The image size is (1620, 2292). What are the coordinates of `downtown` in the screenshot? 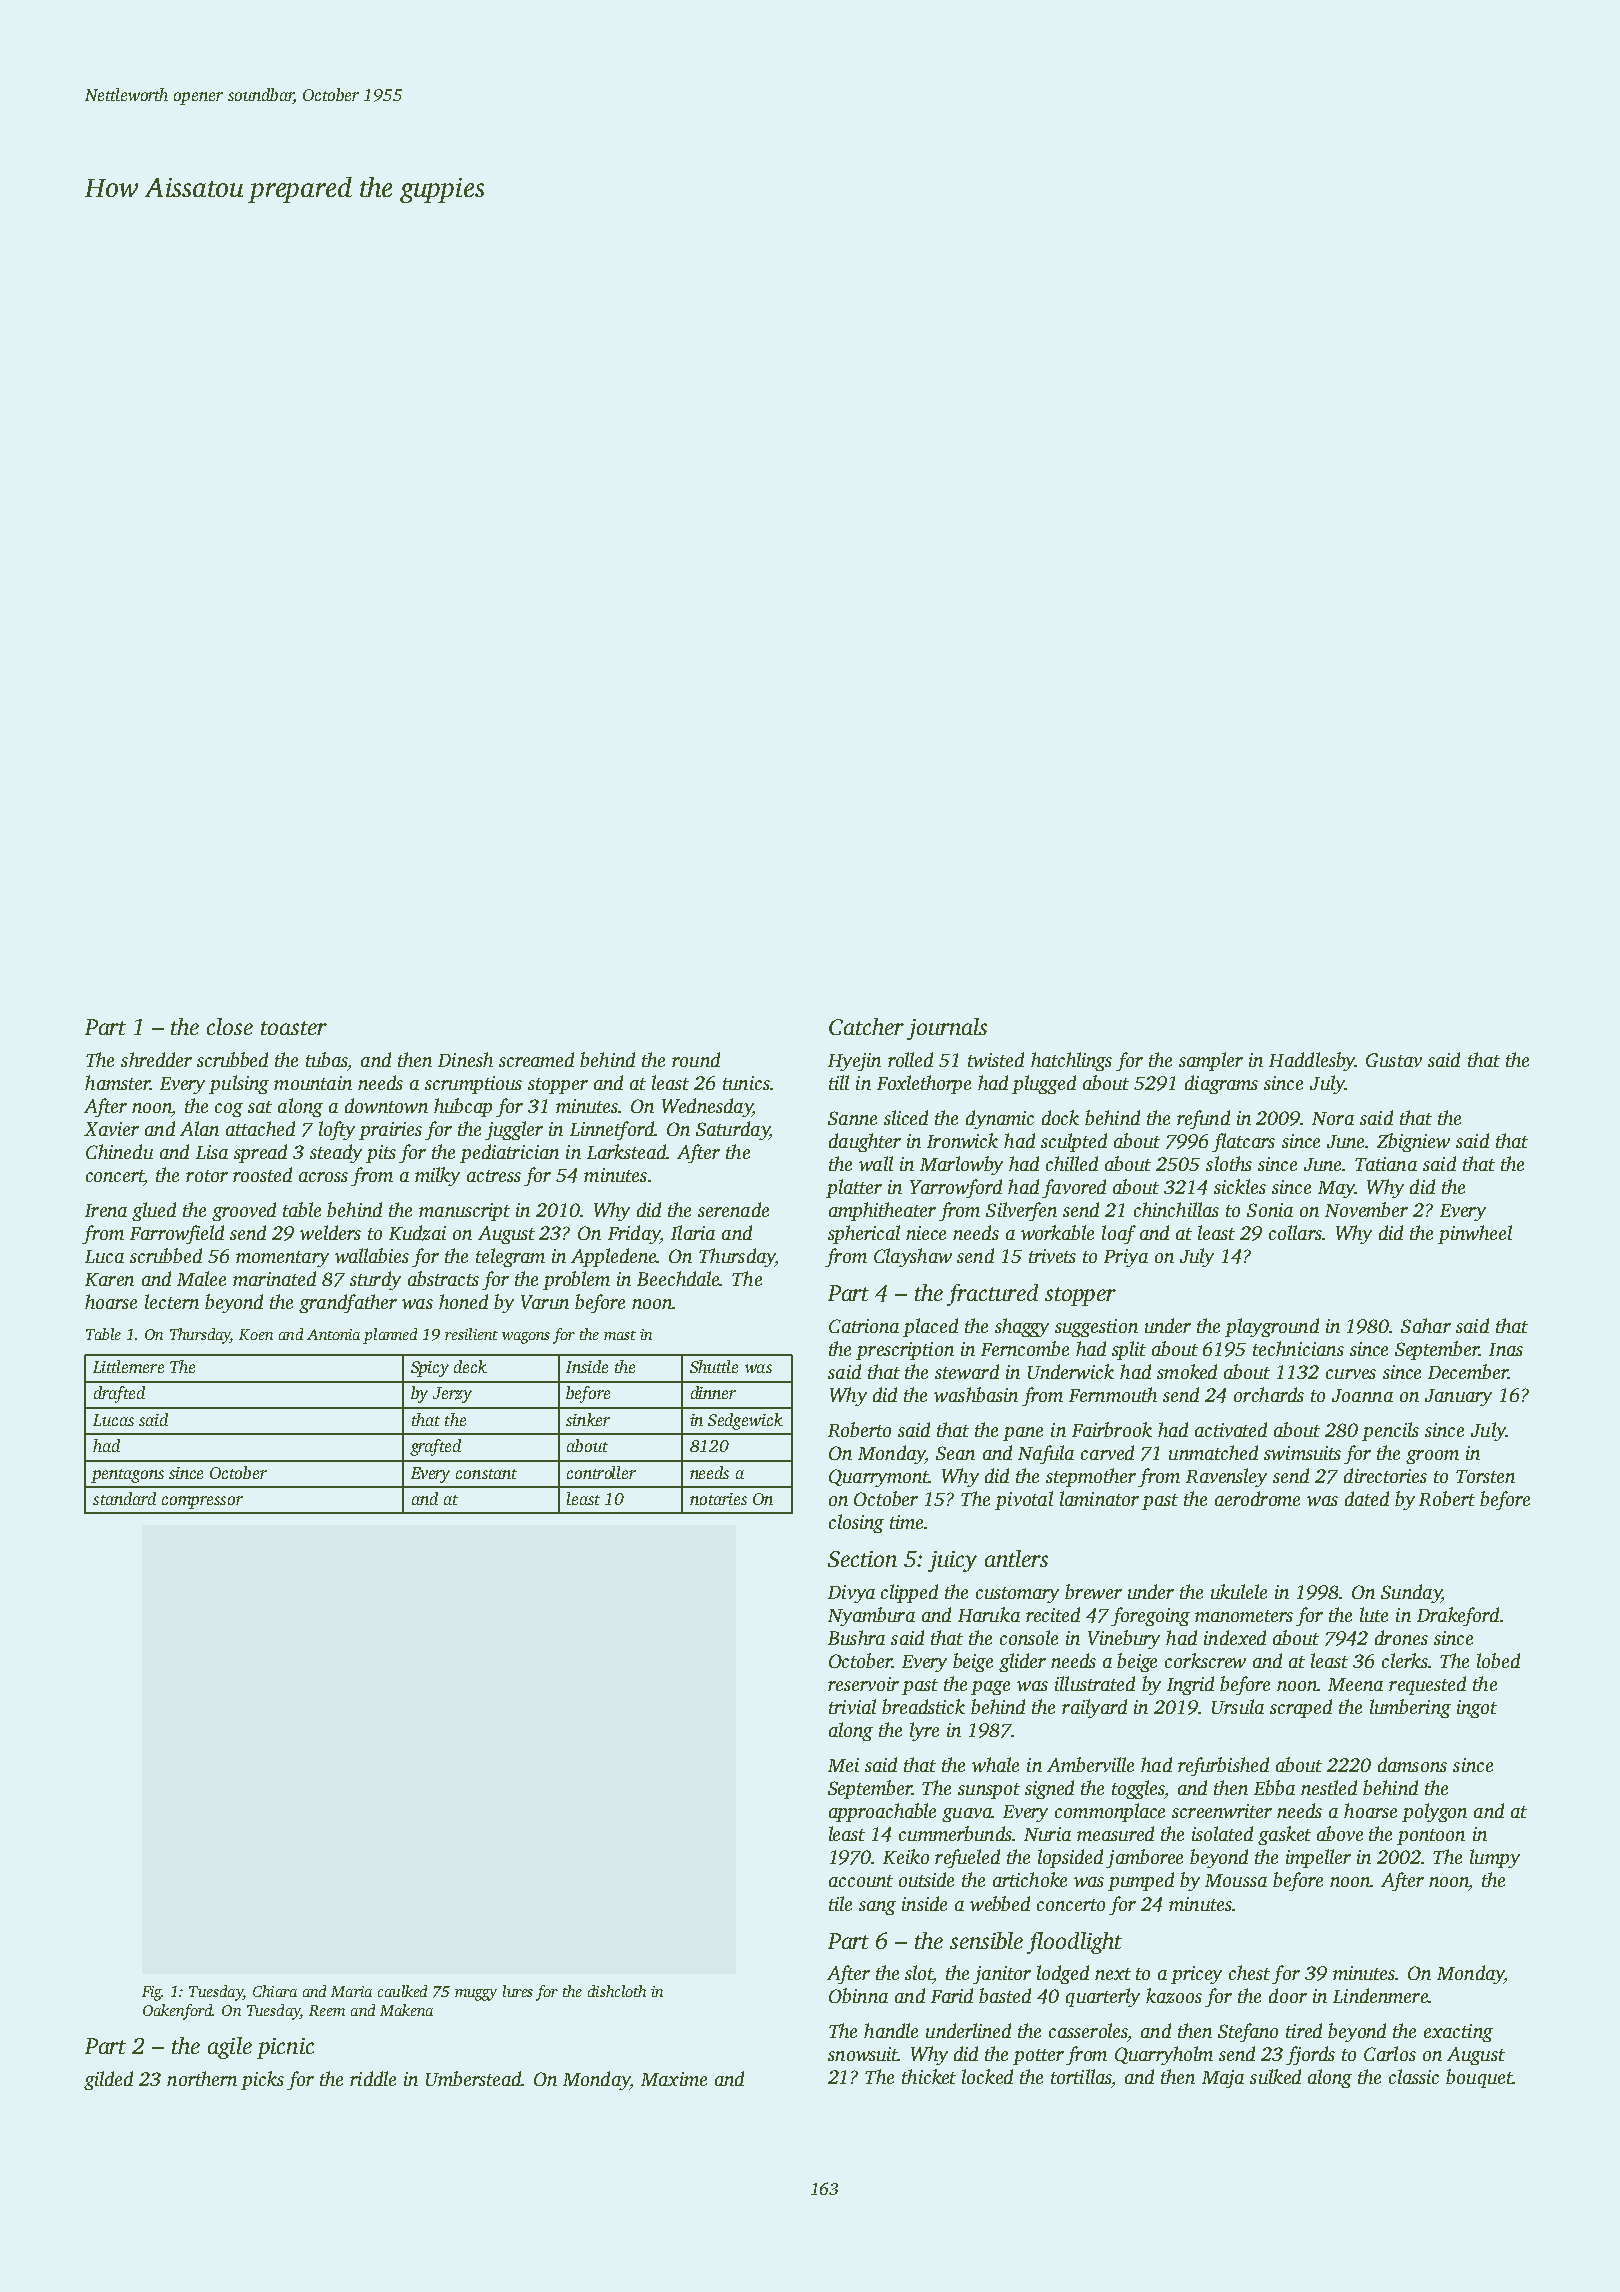 It's located at (386, 1105).
